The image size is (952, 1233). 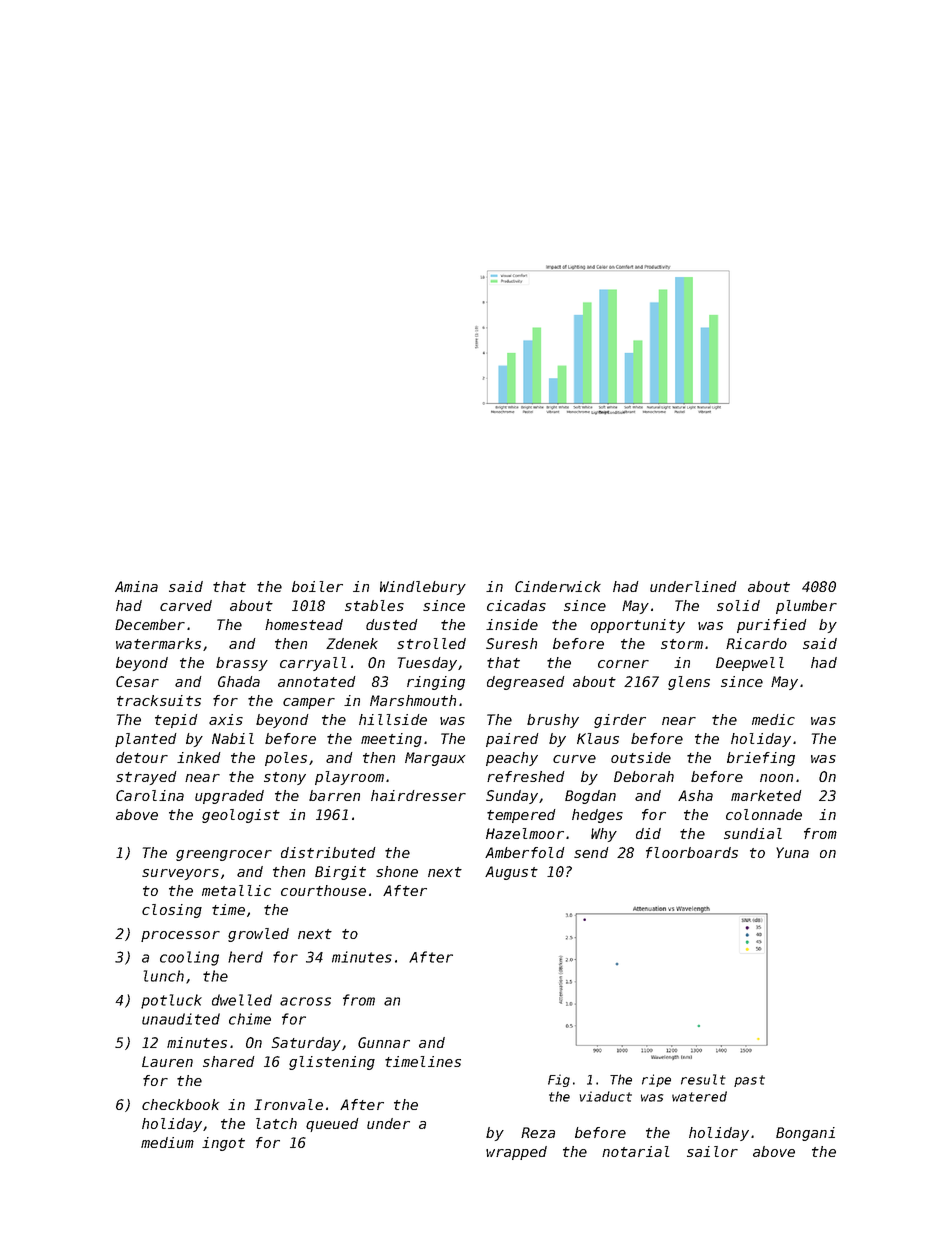 I want to click on marketed, so click(x=766, y=795).
